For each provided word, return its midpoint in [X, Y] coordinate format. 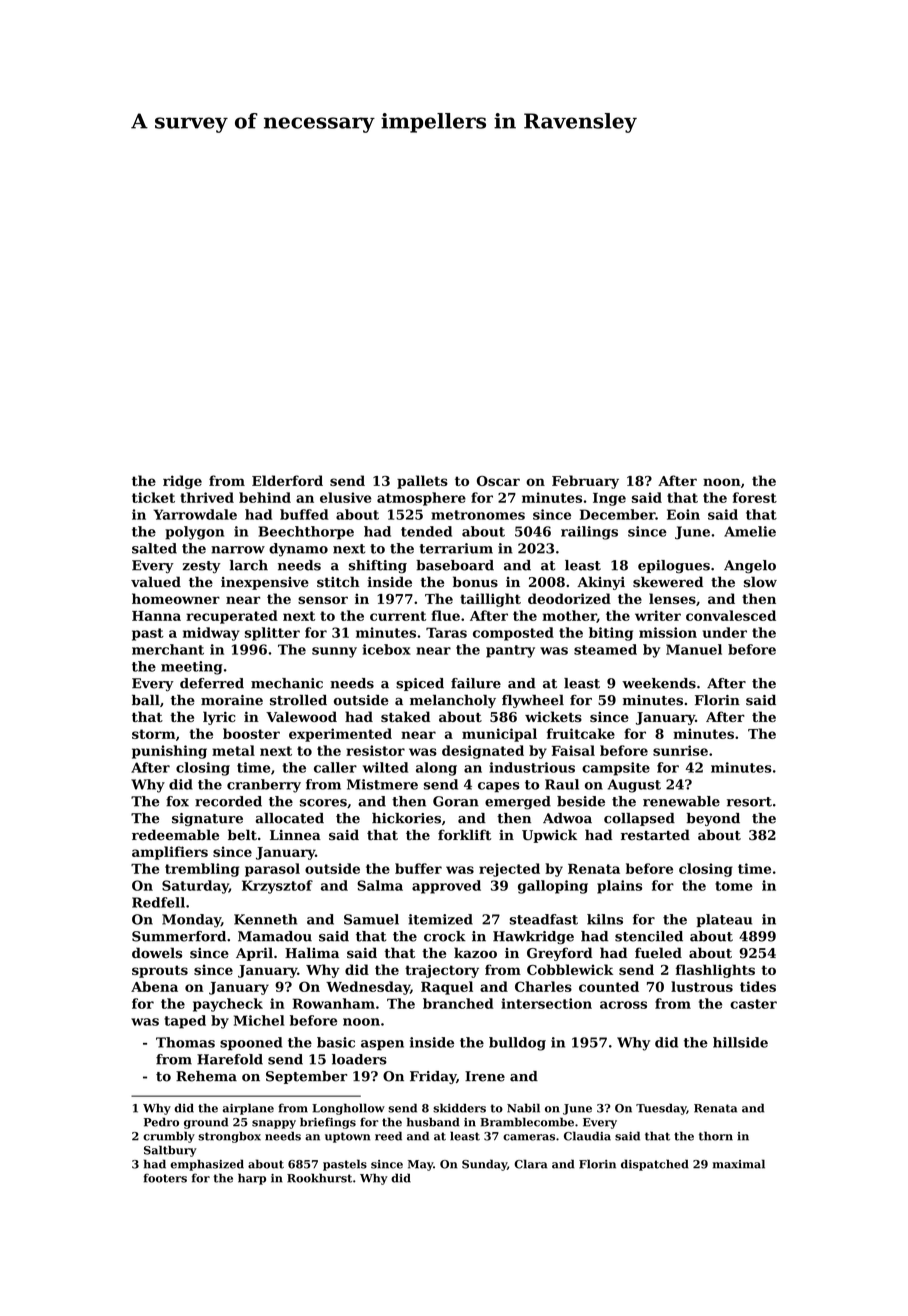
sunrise [680, 750]
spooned [251, 1044]
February [585, 482]
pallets [422, 482]
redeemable [175, 835]
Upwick [549, 836]
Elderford [287, 480]
